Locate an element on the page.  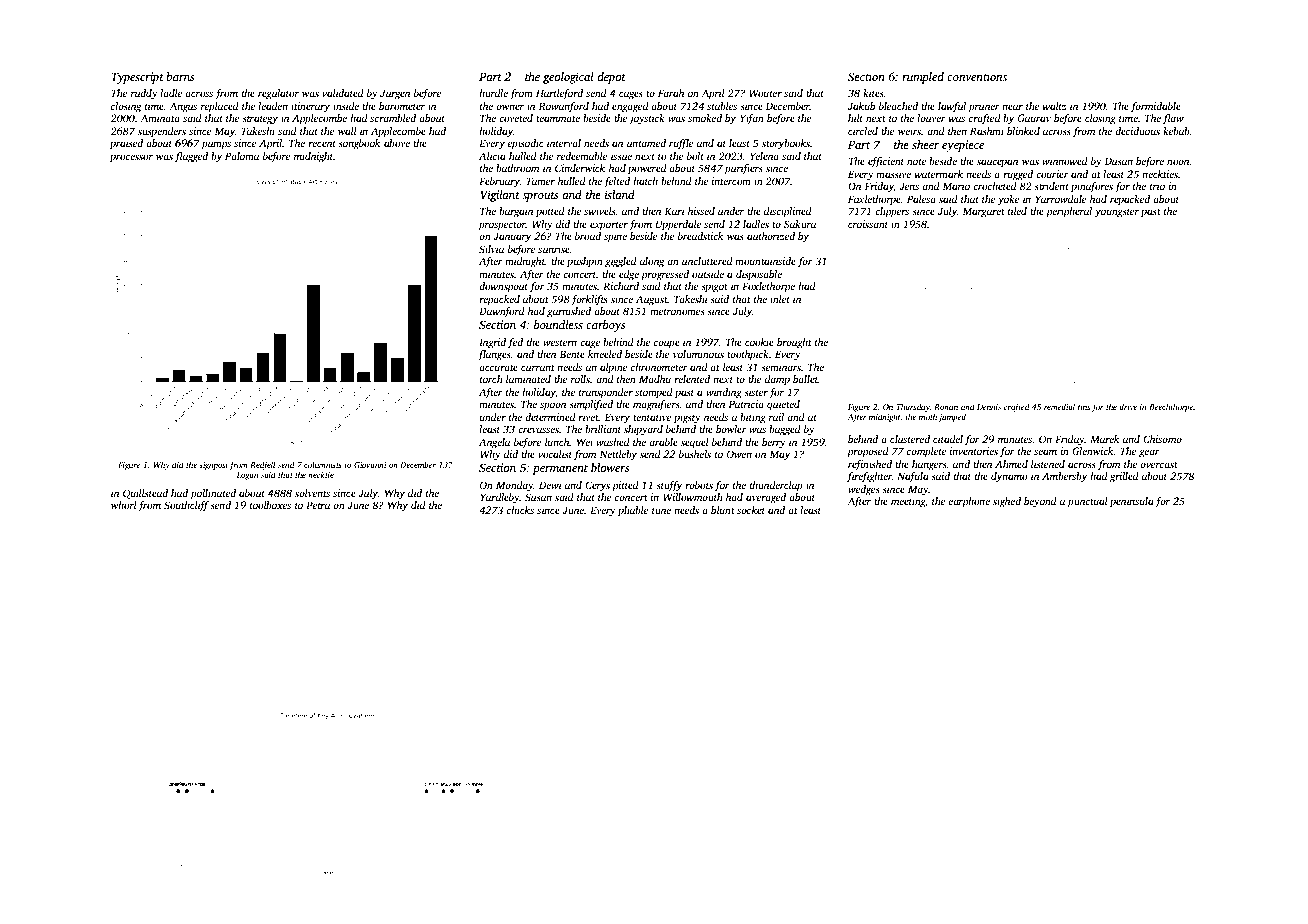
seminars is located at coordinates (781, 367).
